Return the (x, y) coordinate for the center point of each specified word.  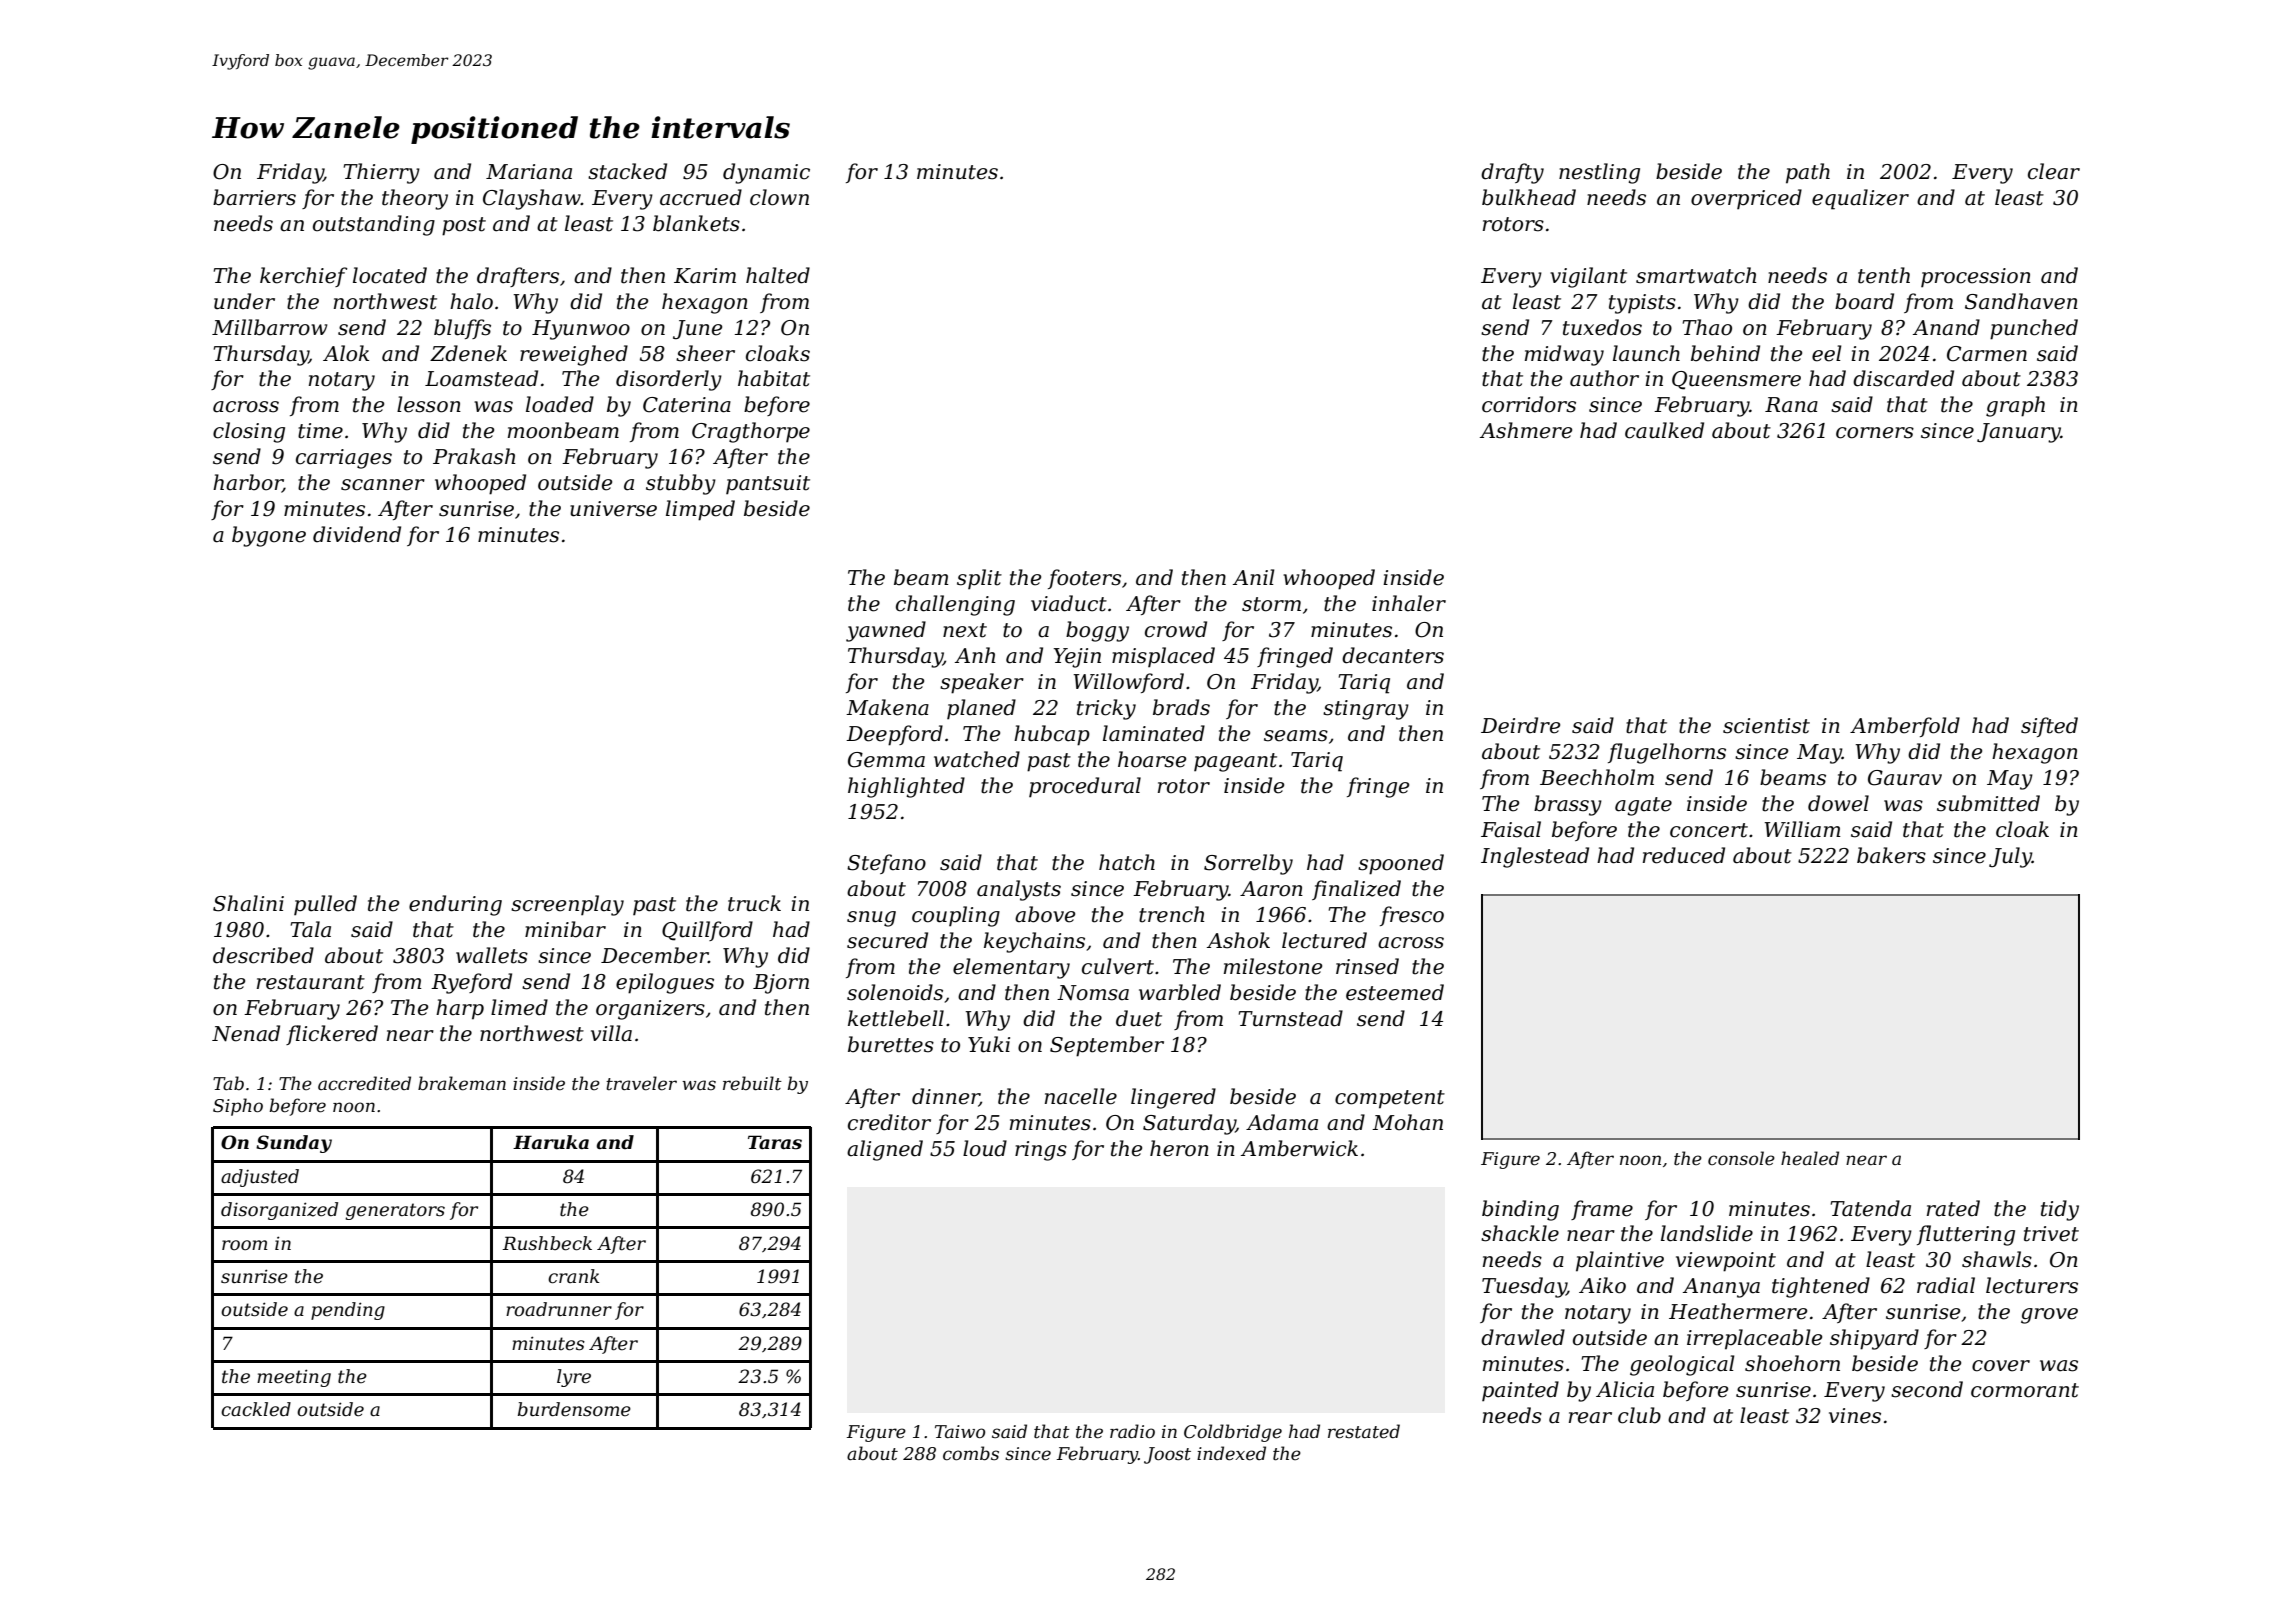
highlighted (906, 787)
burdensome (574, 1409)
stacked (627, 171)
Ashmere (1526, 430)
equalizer (1860, 199)
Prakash (474, 456)
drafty (1512, 173)
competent (1390, 1099)
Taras (775, 1142)
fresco (1412, 916)
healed (1810, 1158)
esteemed (1395, 992)
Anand (1946, 327)
